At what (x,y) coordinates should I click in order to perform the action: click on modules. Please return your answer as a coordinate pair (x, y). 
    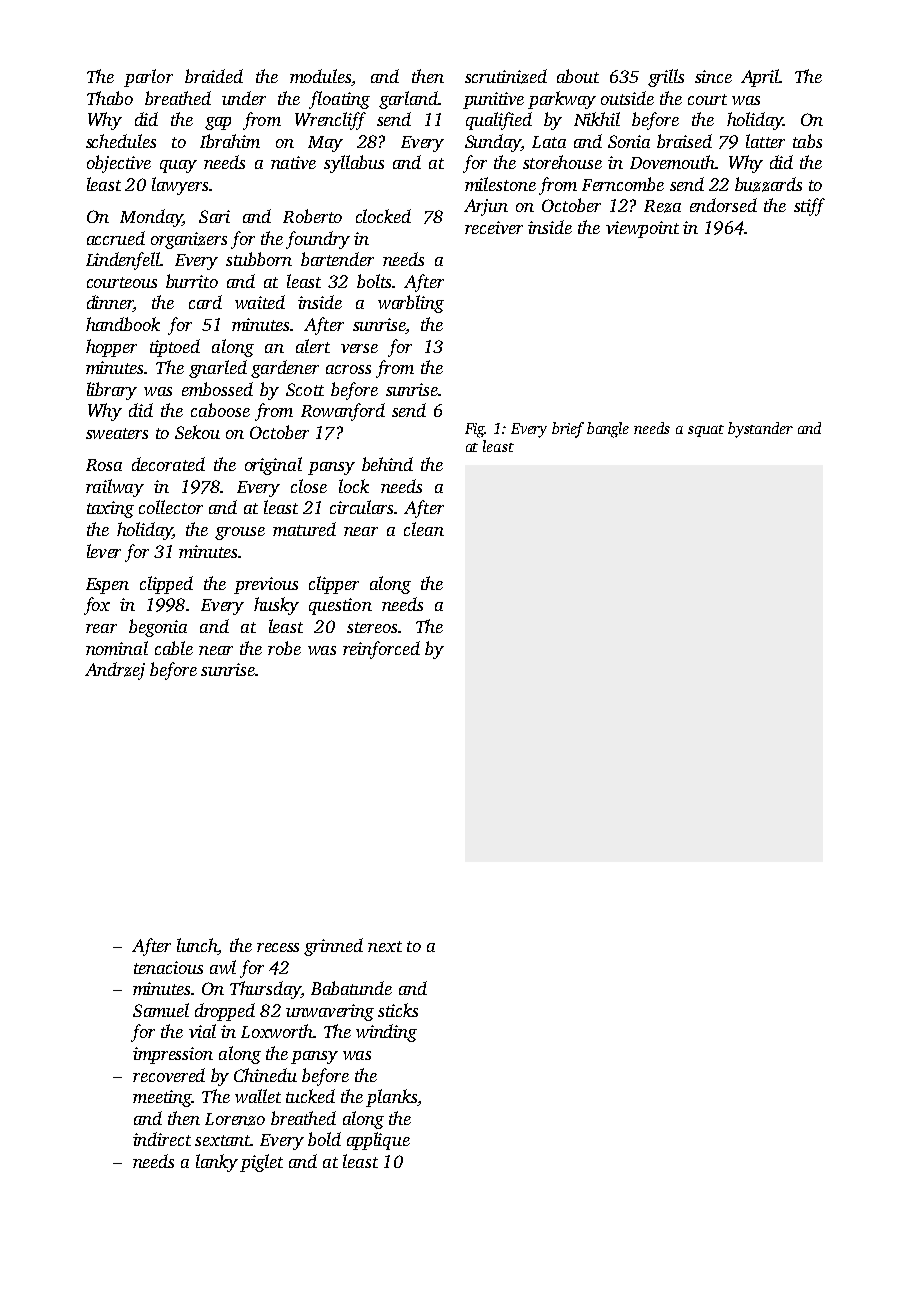
    Looking at the image, I should click on (320, 76).
